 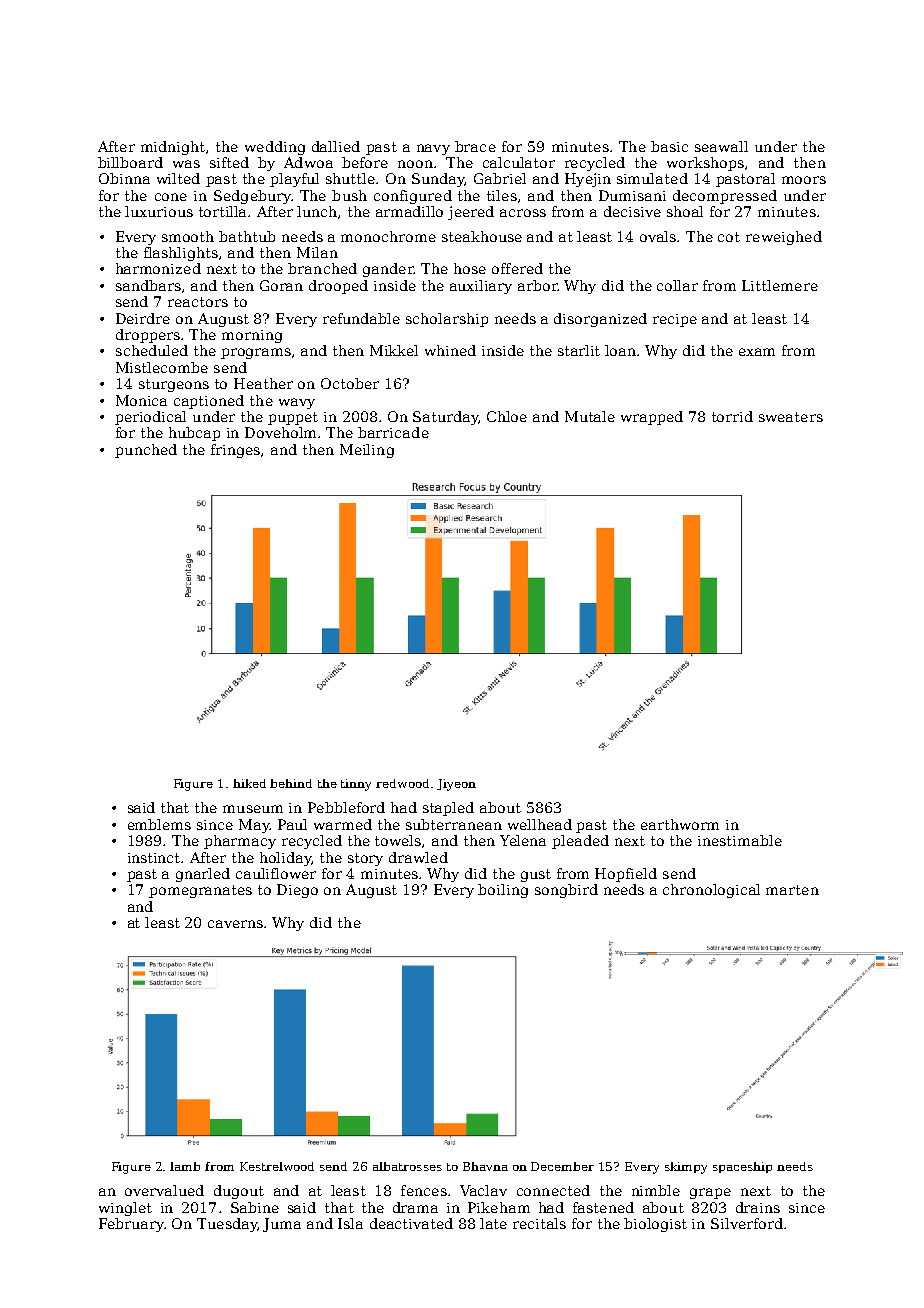 What do you see at coordinates (537, 285) in the screenshot?
I see `arbor` at bounding box center [537, 285].
